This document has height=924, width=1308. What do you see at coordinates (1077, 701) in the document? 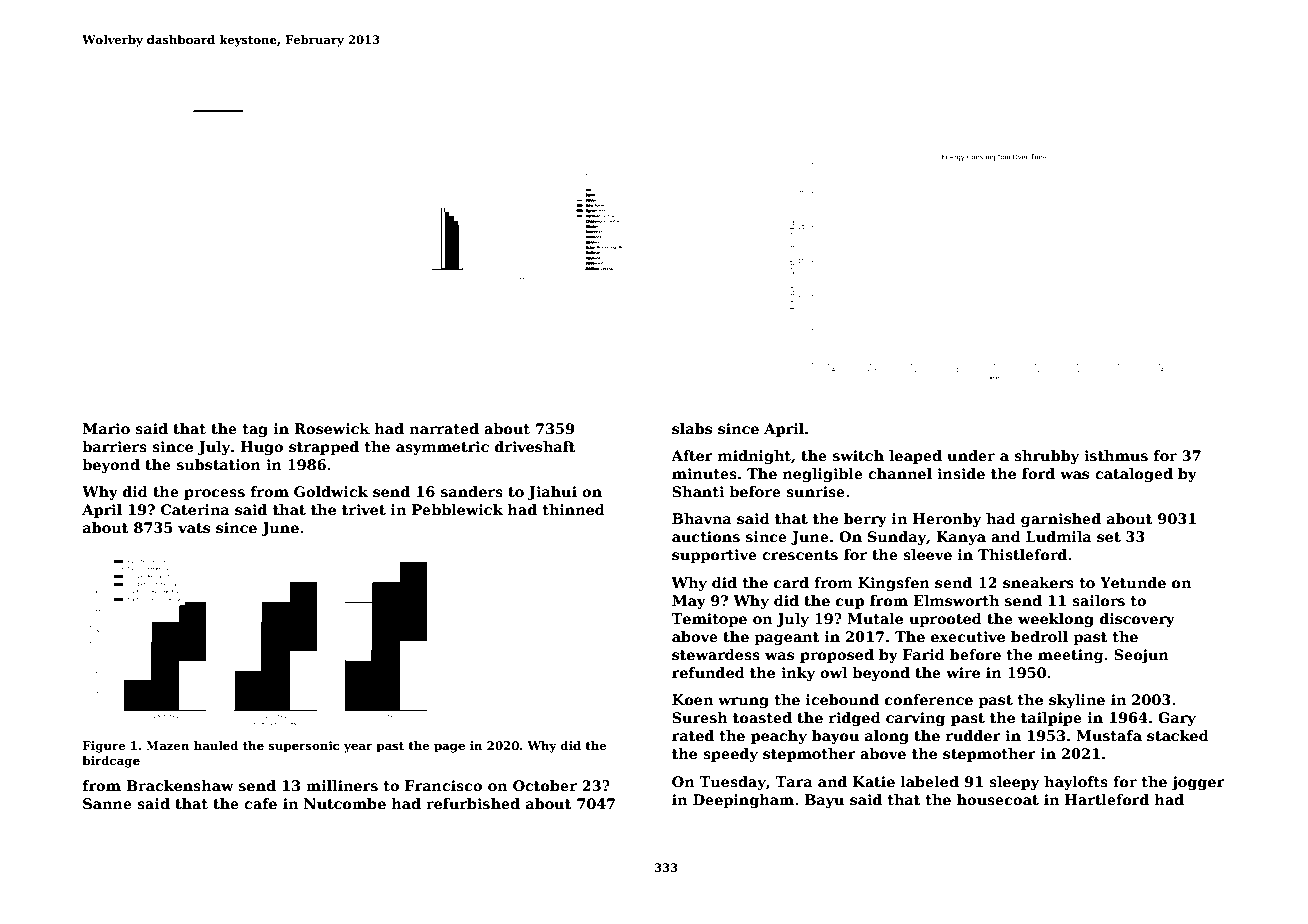
I see `skyline` at bounding box center [1077, 701].
